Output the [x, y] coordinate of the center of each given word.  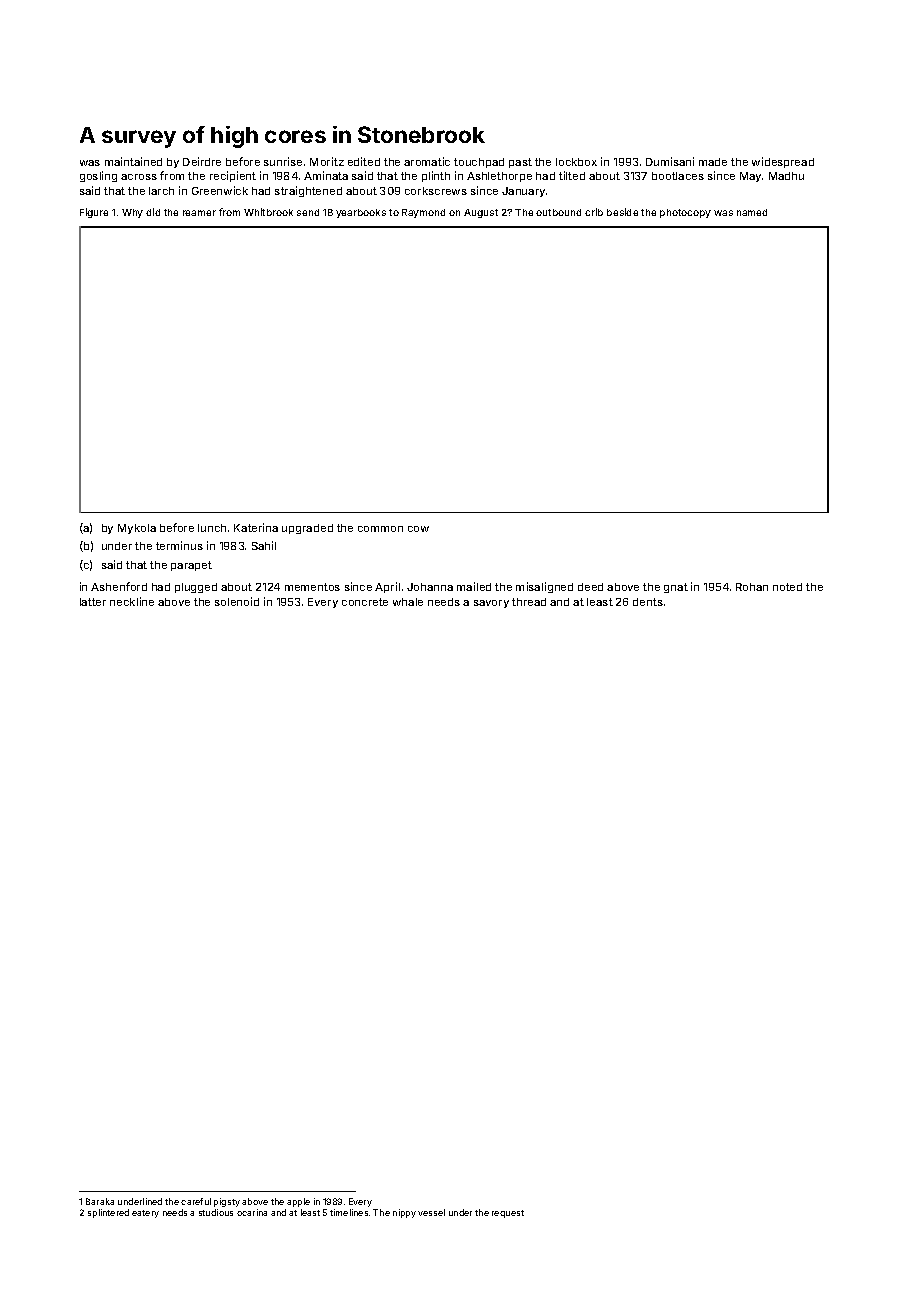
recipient [233, 176]
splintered [108, 1213]
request [508, 1214]
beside [622, 212]
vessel [431, 1212]
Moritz [327, 161]
